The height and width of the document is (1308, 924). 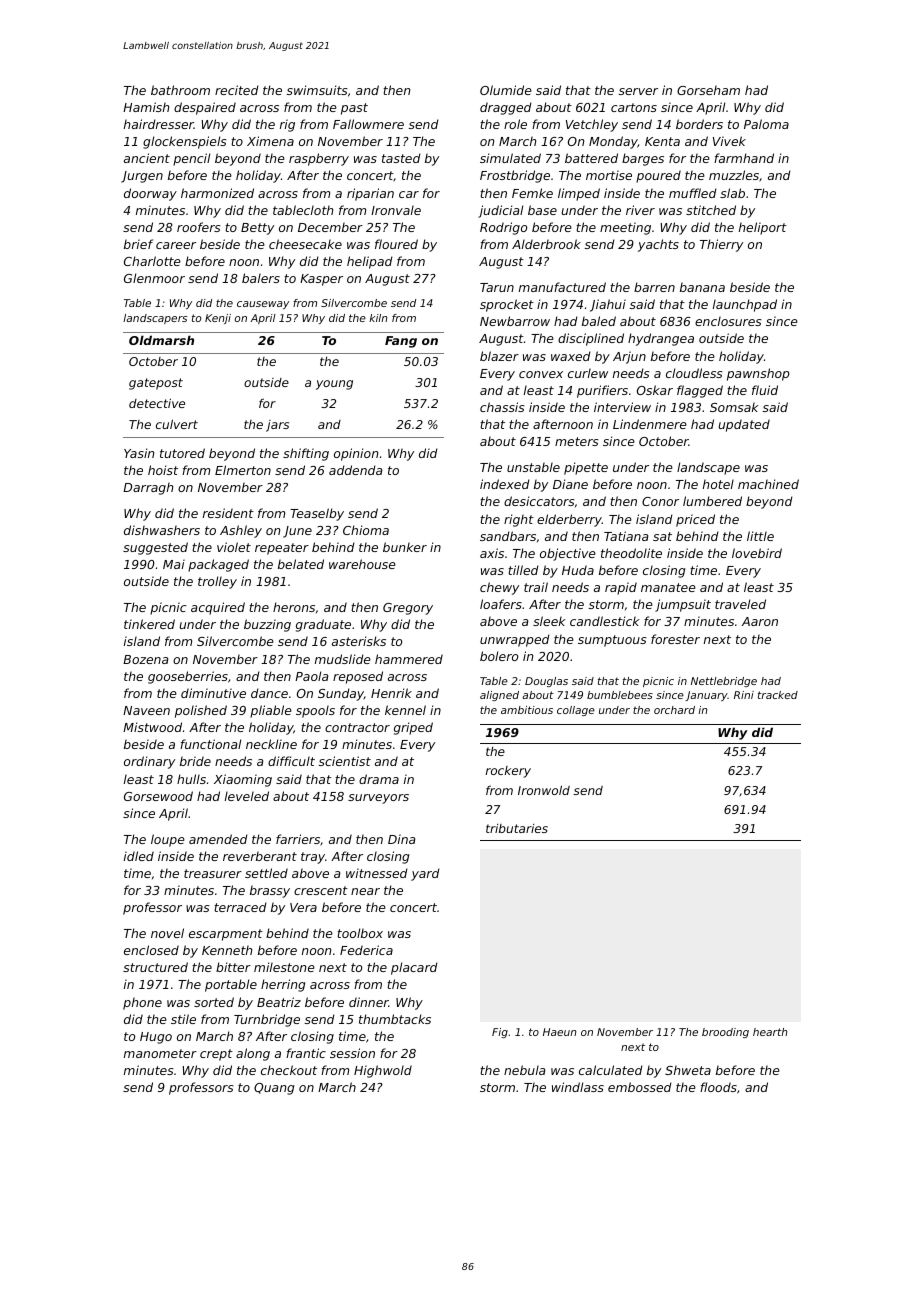 What do you see at coordinates (515, 321) in the document?
I see `Newbarrow` at bounding box center [515, 321].
